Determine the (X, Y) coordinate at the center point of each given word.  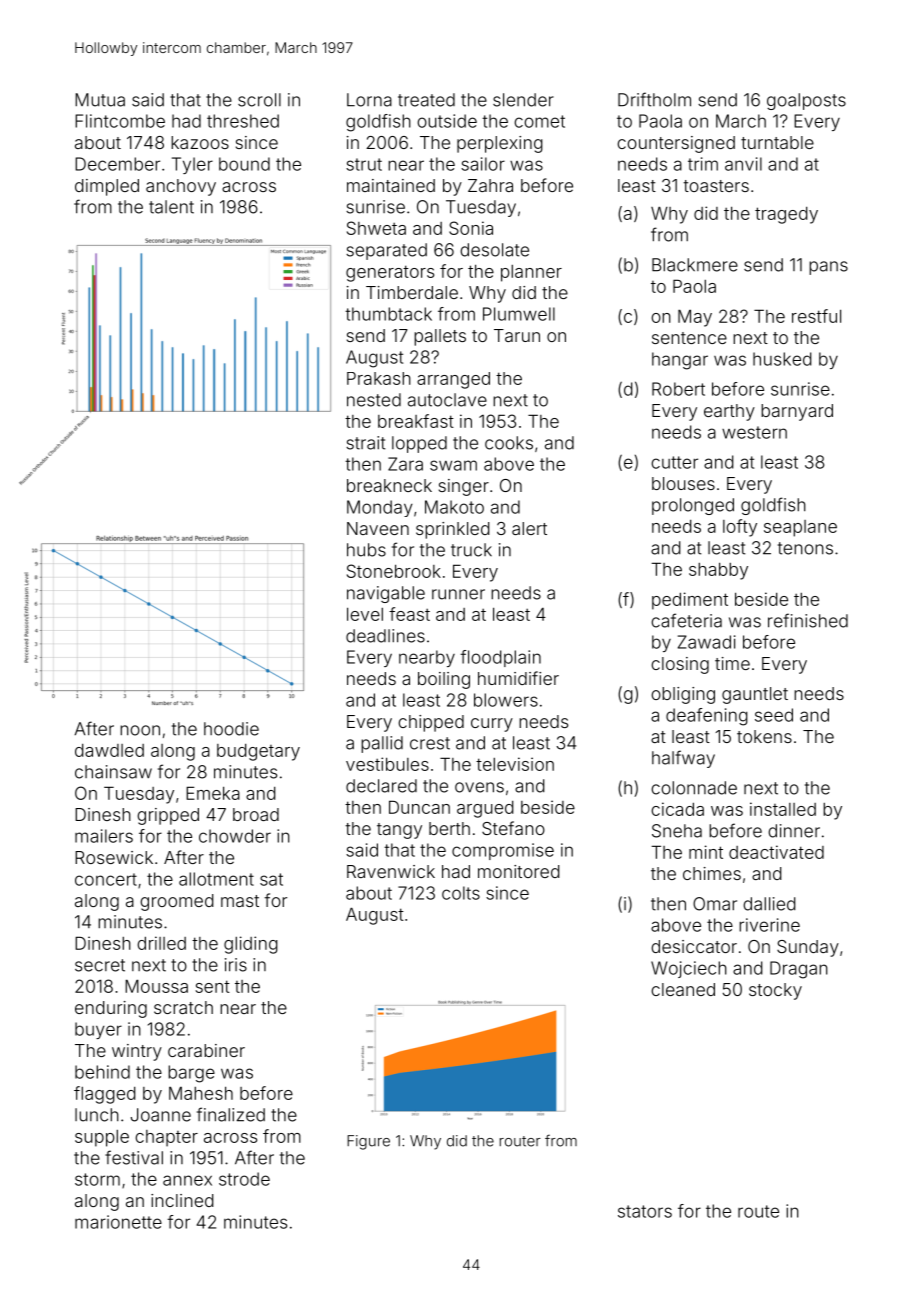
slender (523, 100)
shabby (718, 571)
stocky (775, 991)
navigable (386, 594)
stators (645, 1211)
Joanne (161, 1115)
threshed (243, 121)
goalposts (806, 101)
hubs (366, 550)
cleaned (683, 989)
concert (106, 879)
